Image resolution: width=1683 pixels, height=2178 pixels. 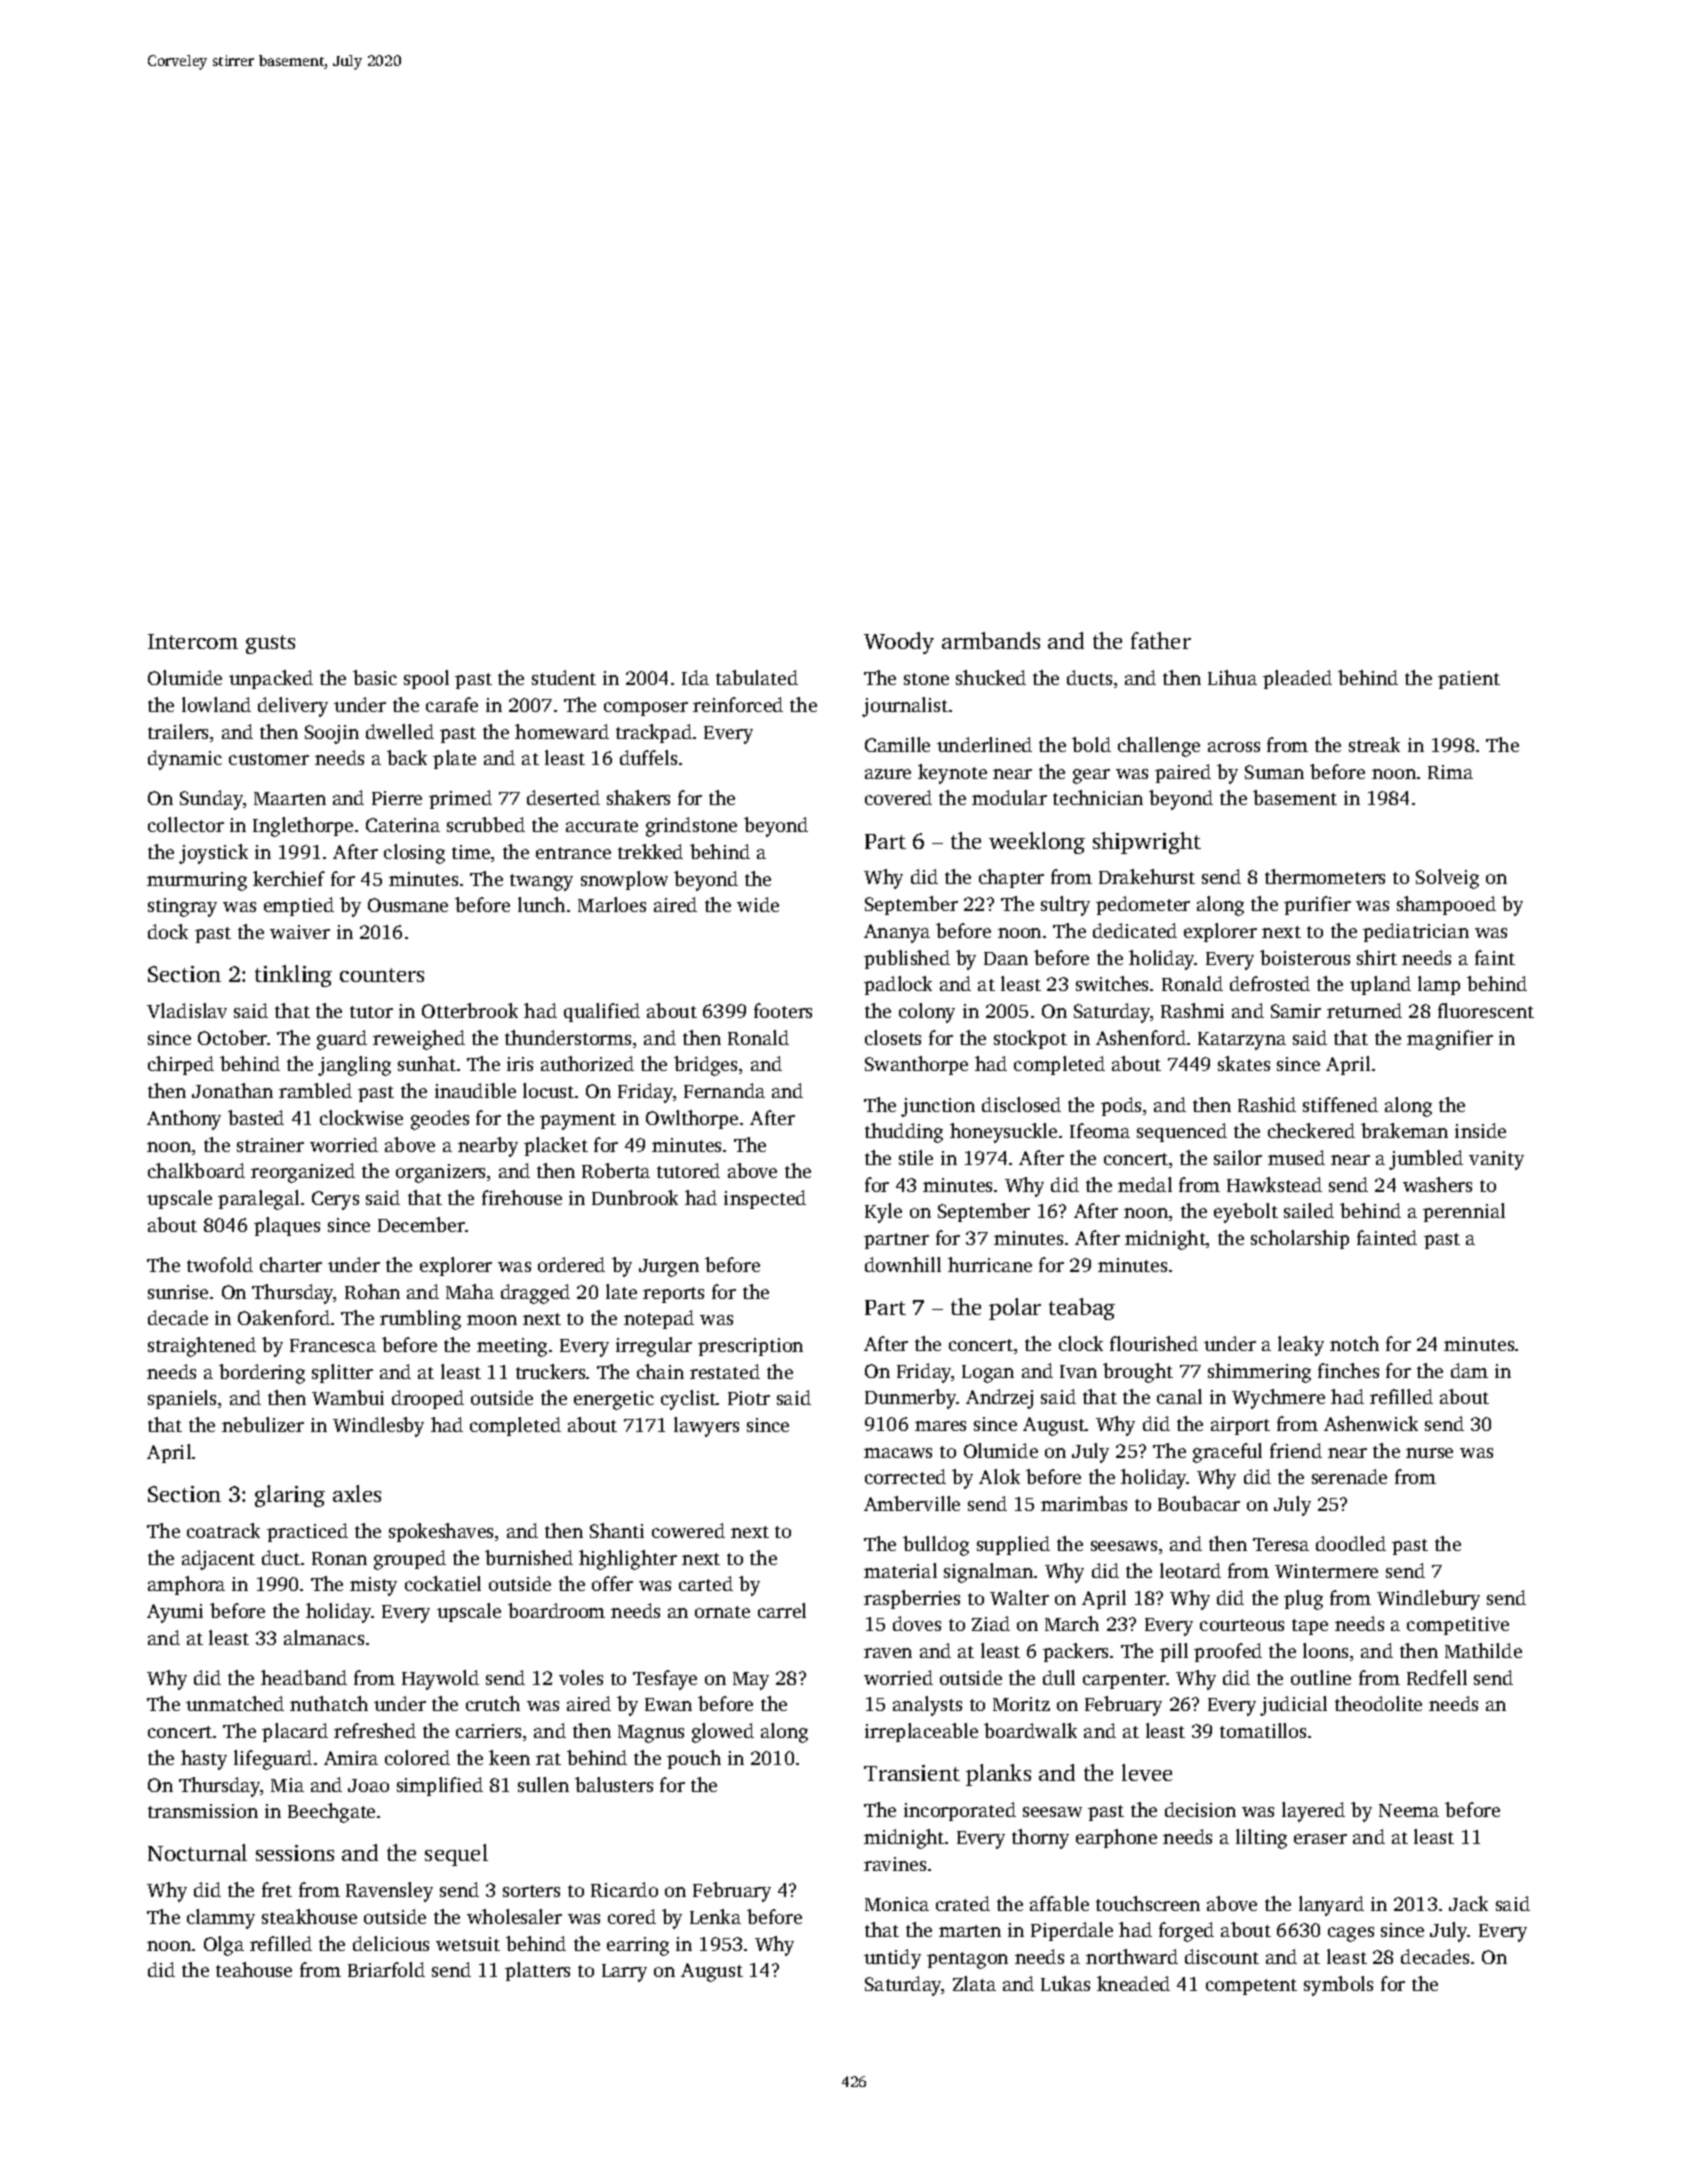 I want to click on teahouse, so click(x=254, y=1969).
